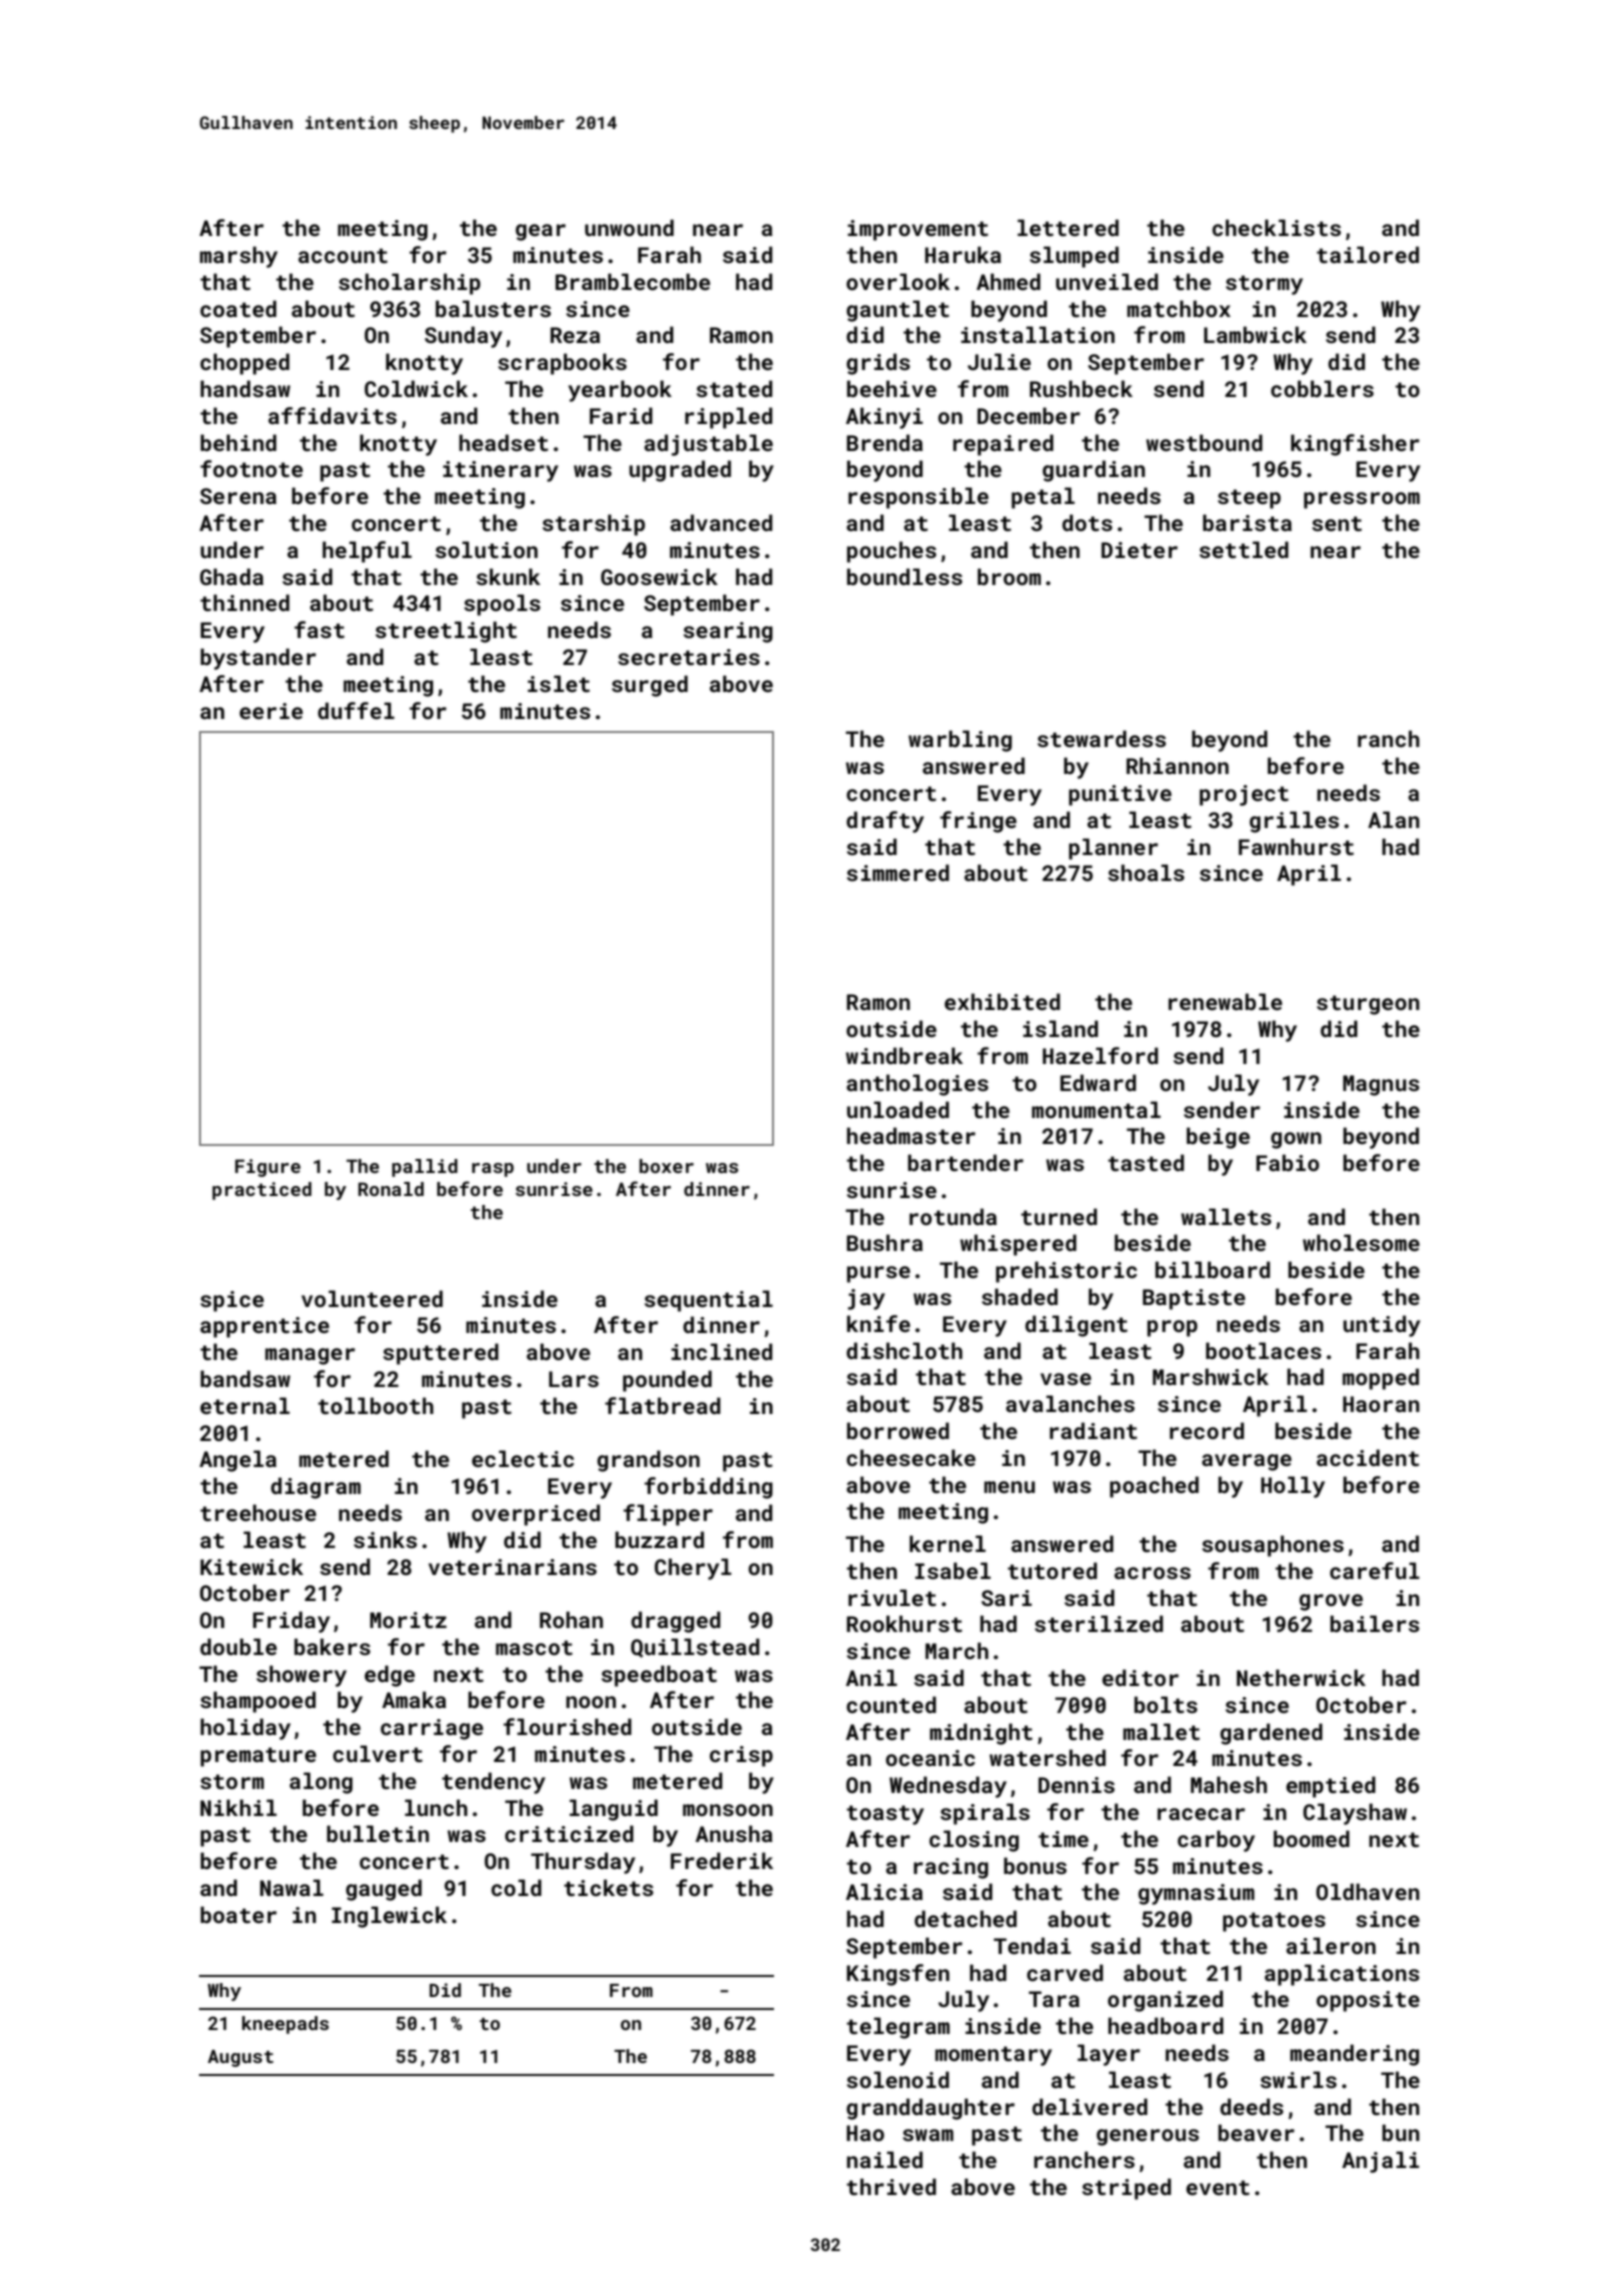 Image resolution: width=1620 pixels, height=2292 pixels. What do you see at coordinates (1400, 2132) in the screenshot?
I see `bun` at bounding box center [1400, 2132].
